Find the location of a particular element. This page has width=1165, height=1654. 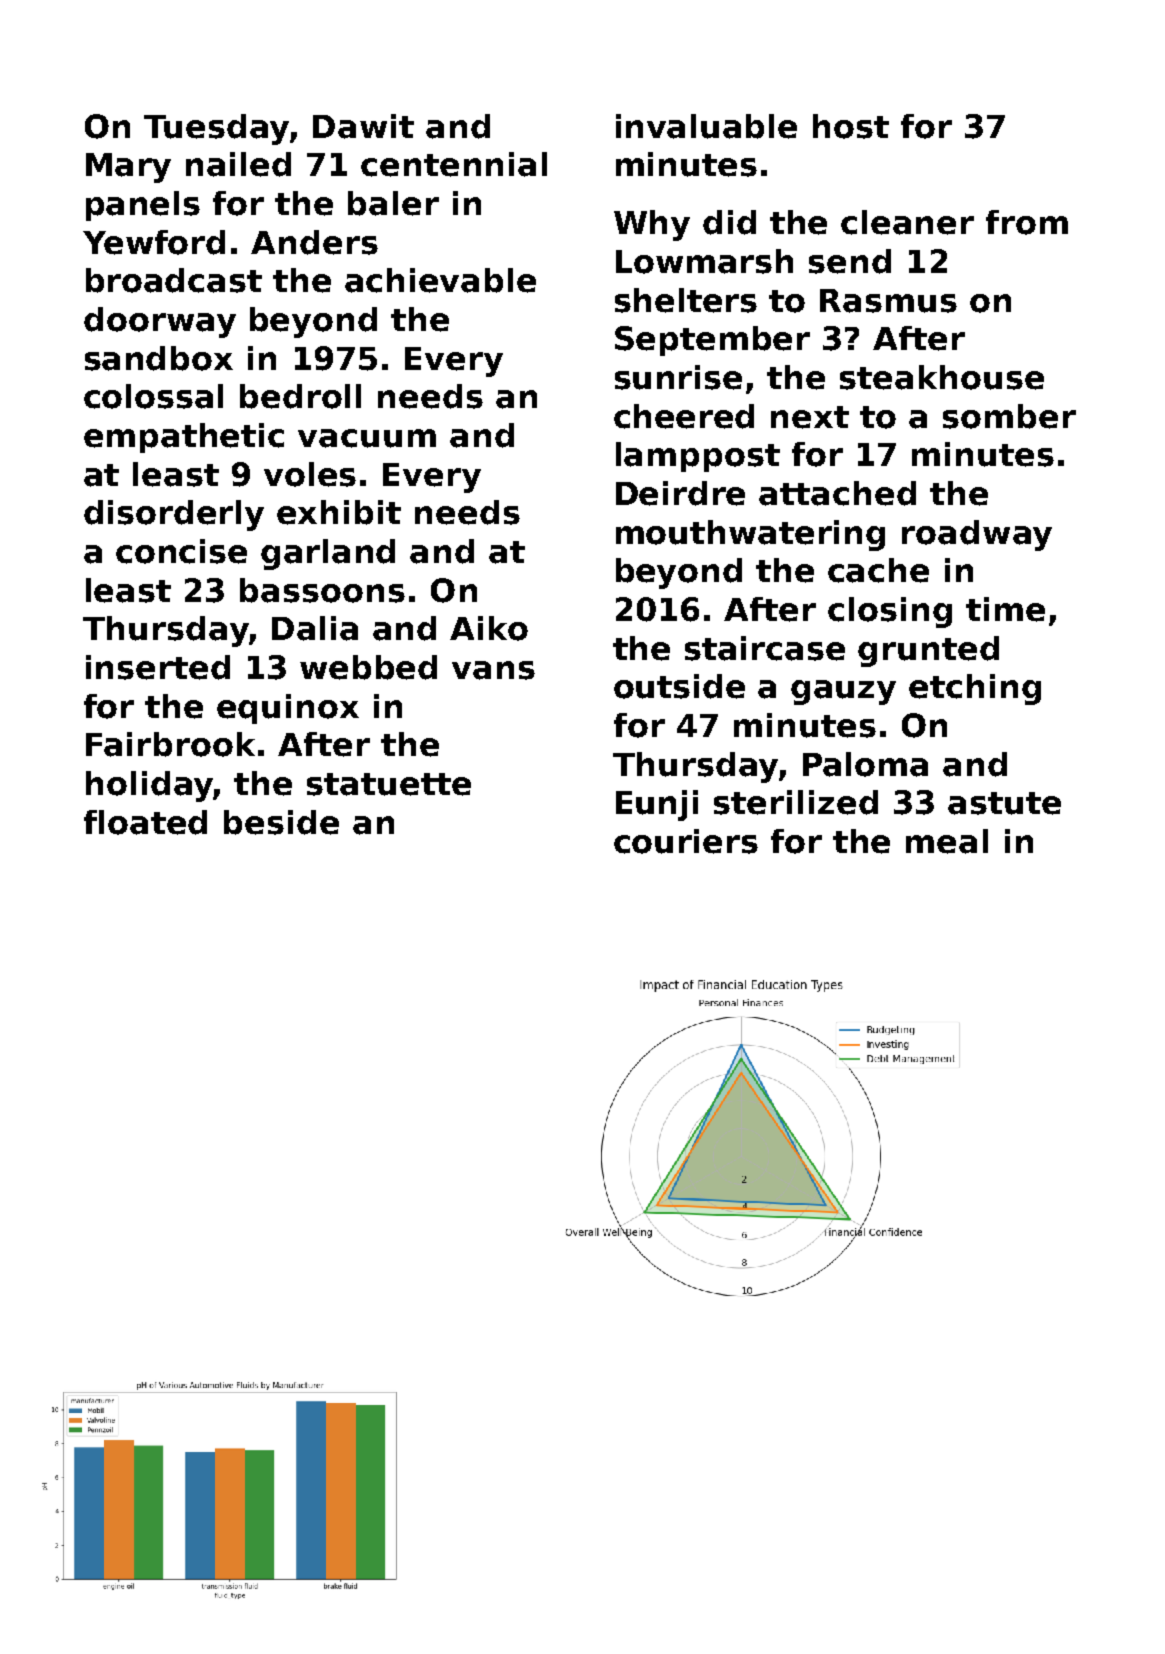

inserted is located at coordinates (158, 667).
